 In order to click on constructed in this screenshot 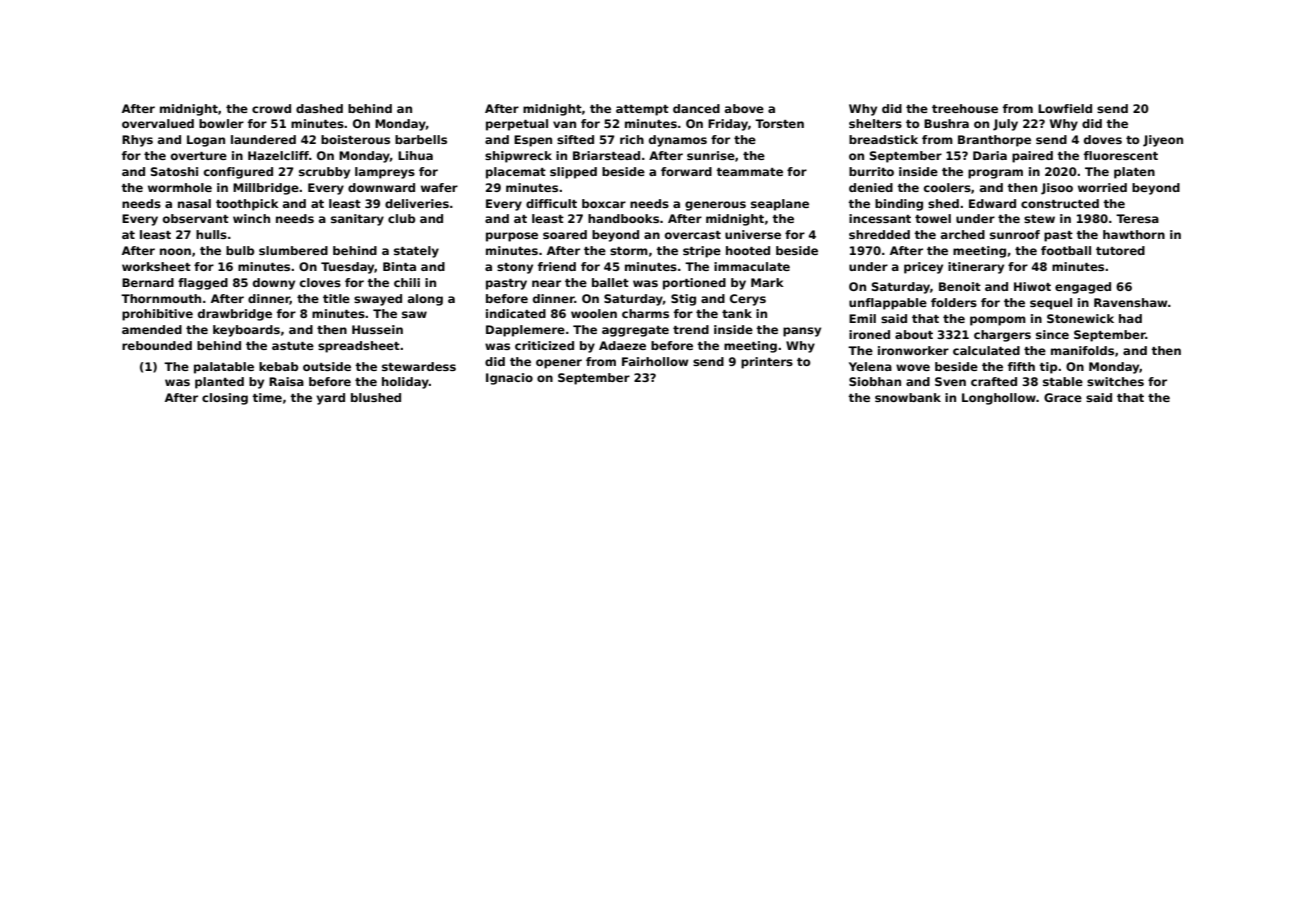, I will do `click(1060, 203)`.
